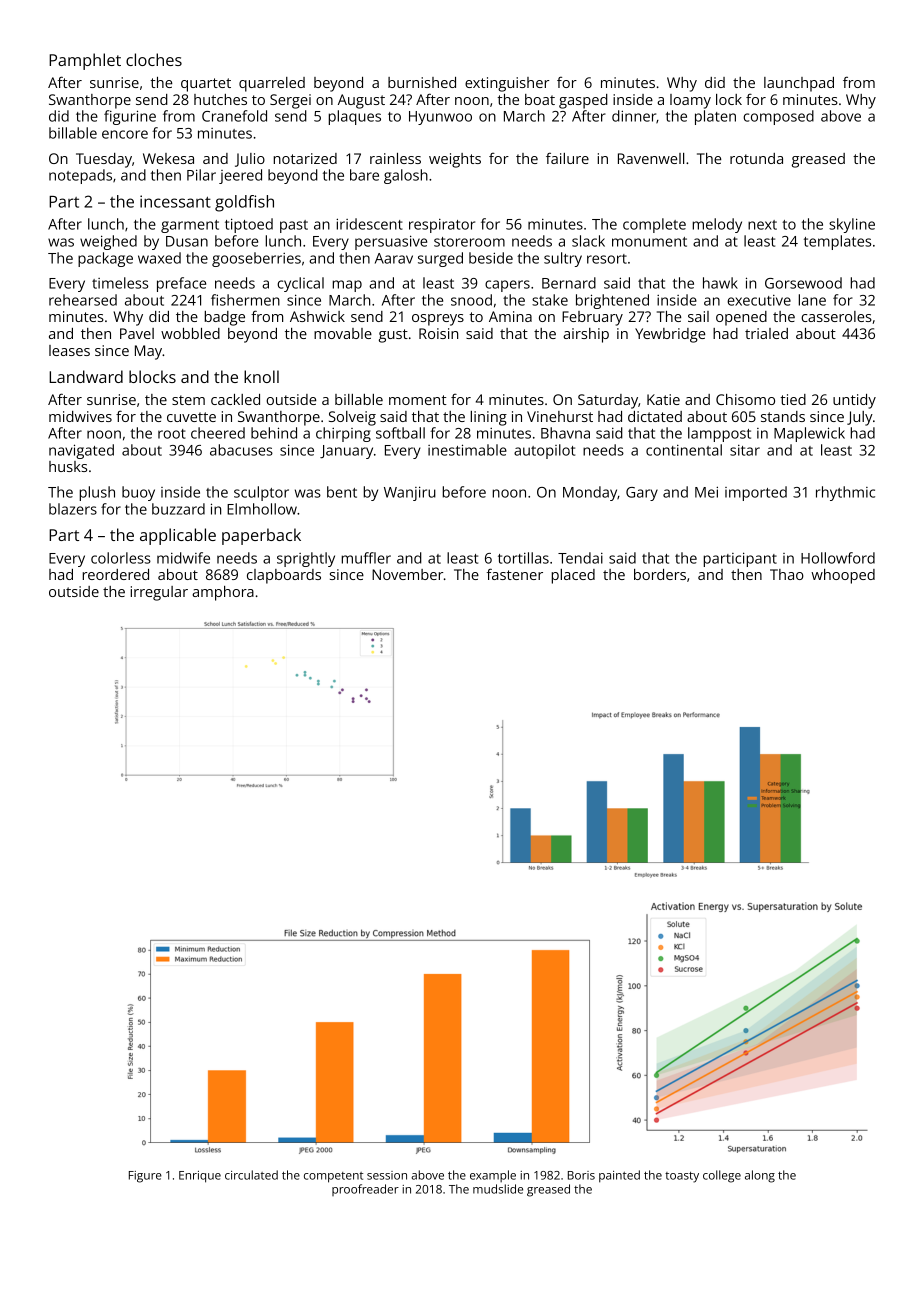  What do you see at coordinates (274, 433) in the document?
I see `behind` at bounding box center [274, 433].
